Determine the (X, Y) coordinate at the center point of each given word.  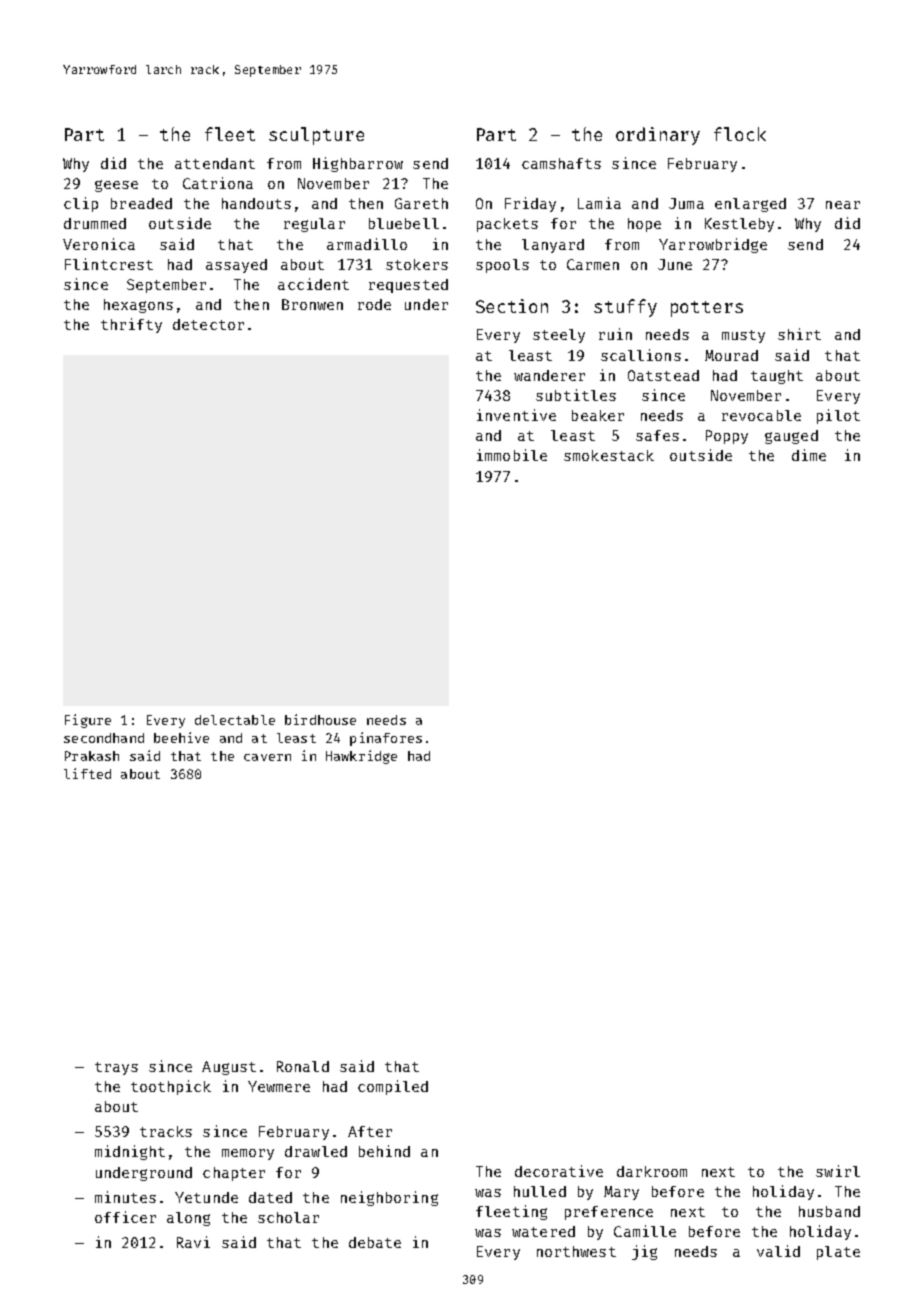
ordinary (658, 136)
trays (116, 1068)
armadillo (367, 244)
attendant (215, 163)
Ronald (303, 1066)
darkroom (652, 1171)
